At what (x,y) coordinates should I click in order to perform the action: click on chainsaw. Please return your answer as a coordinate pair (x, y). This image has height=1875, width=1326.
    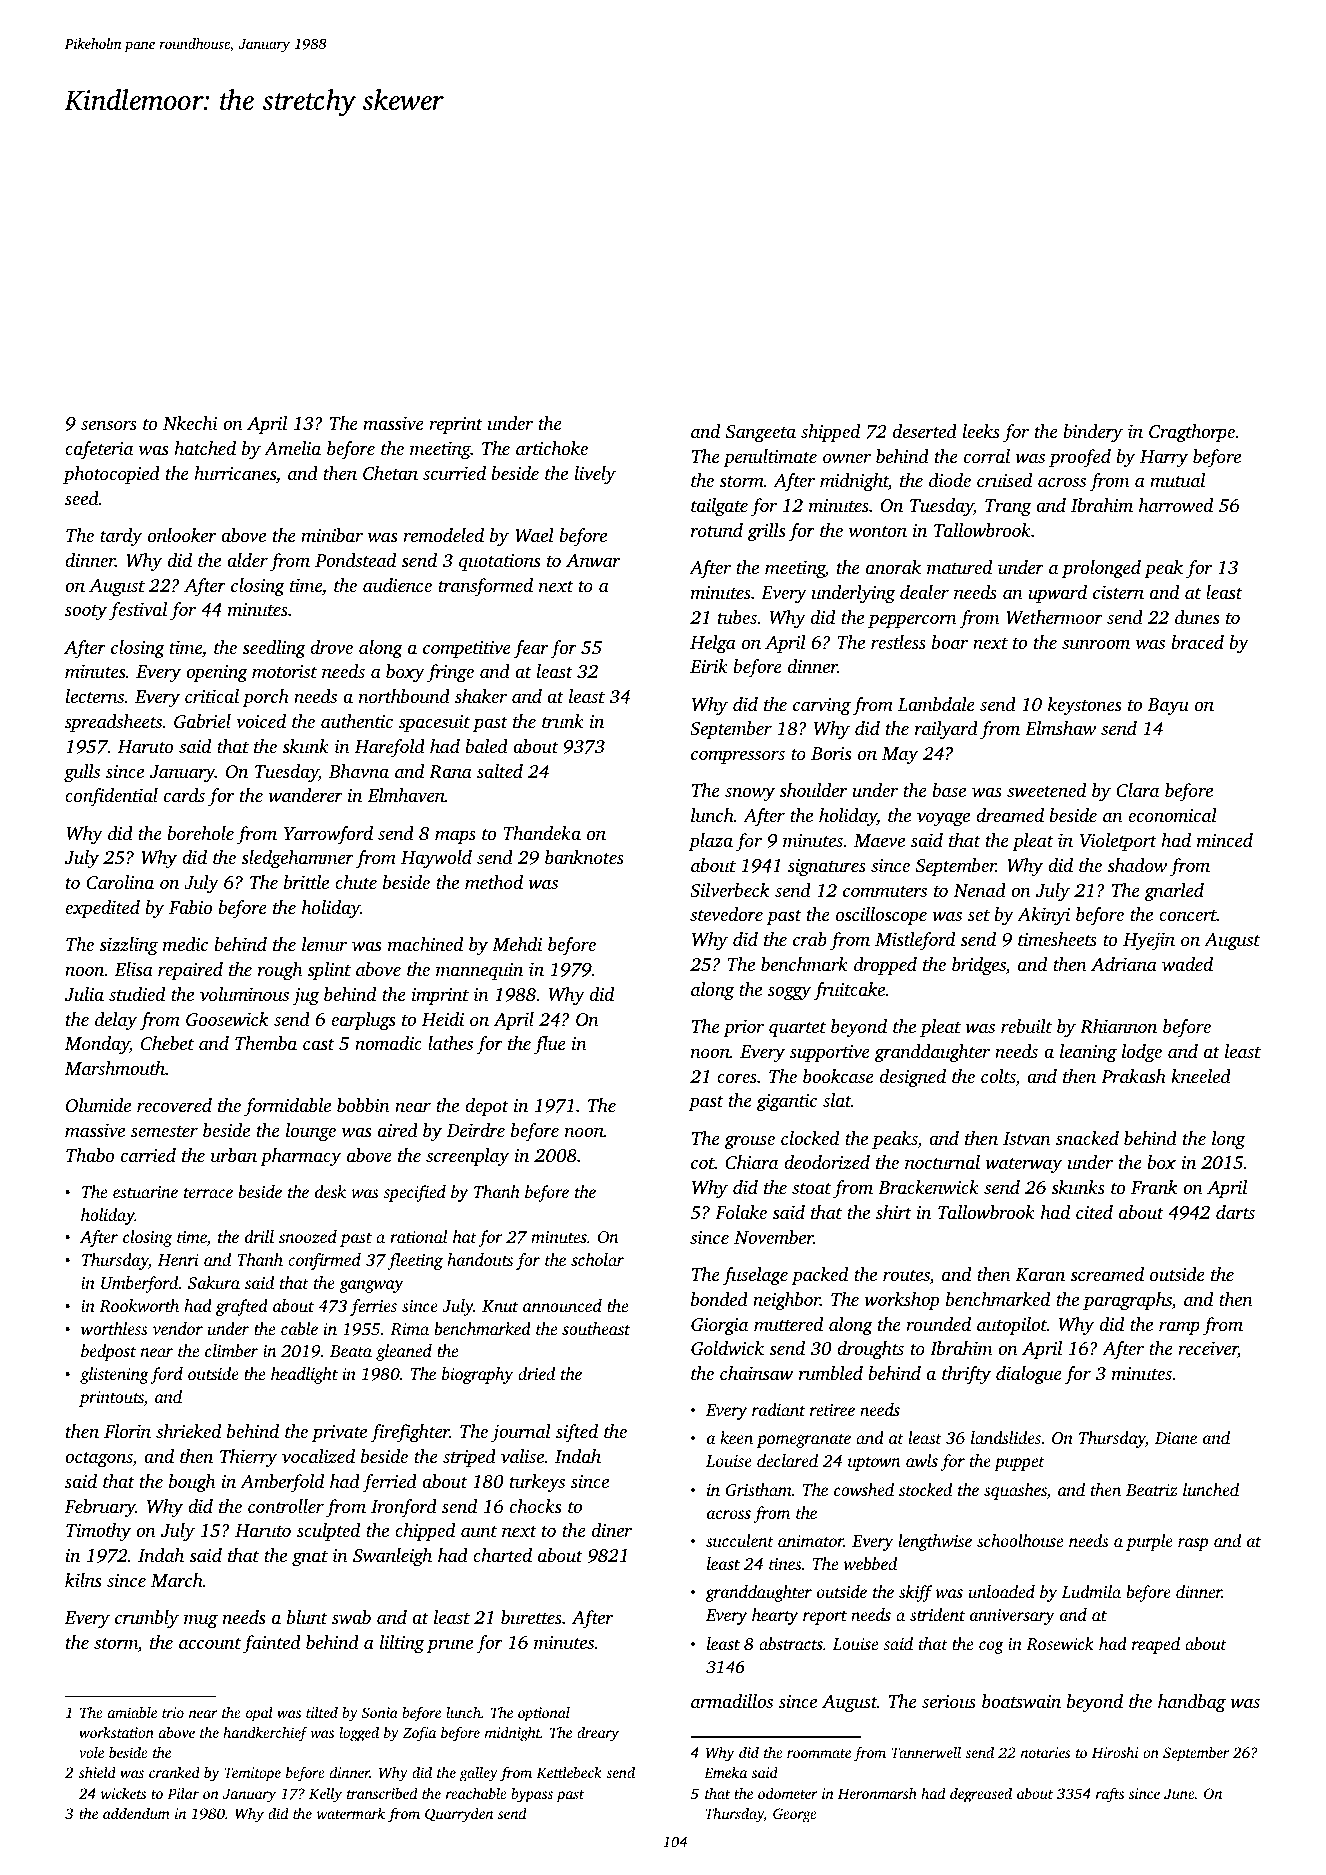
    Looking at the image, I should click on (756, 1373).
